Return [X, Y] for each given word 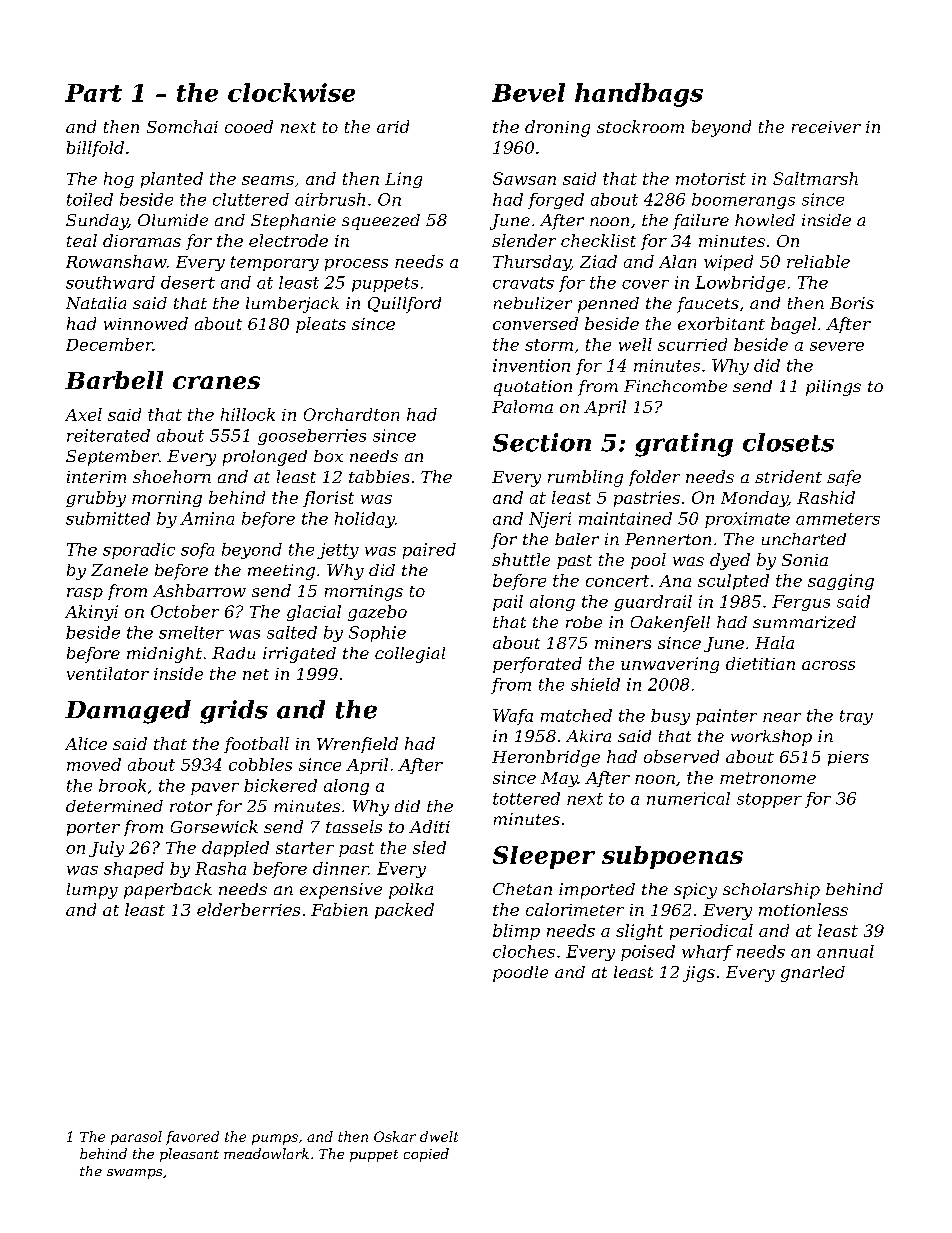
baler [577, 539]
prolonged [265, 458]
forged [556, 201]
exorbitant [721, 323]
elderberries [248, 909]
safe [844, 478]
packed [404, 911]
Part [93, 93]
